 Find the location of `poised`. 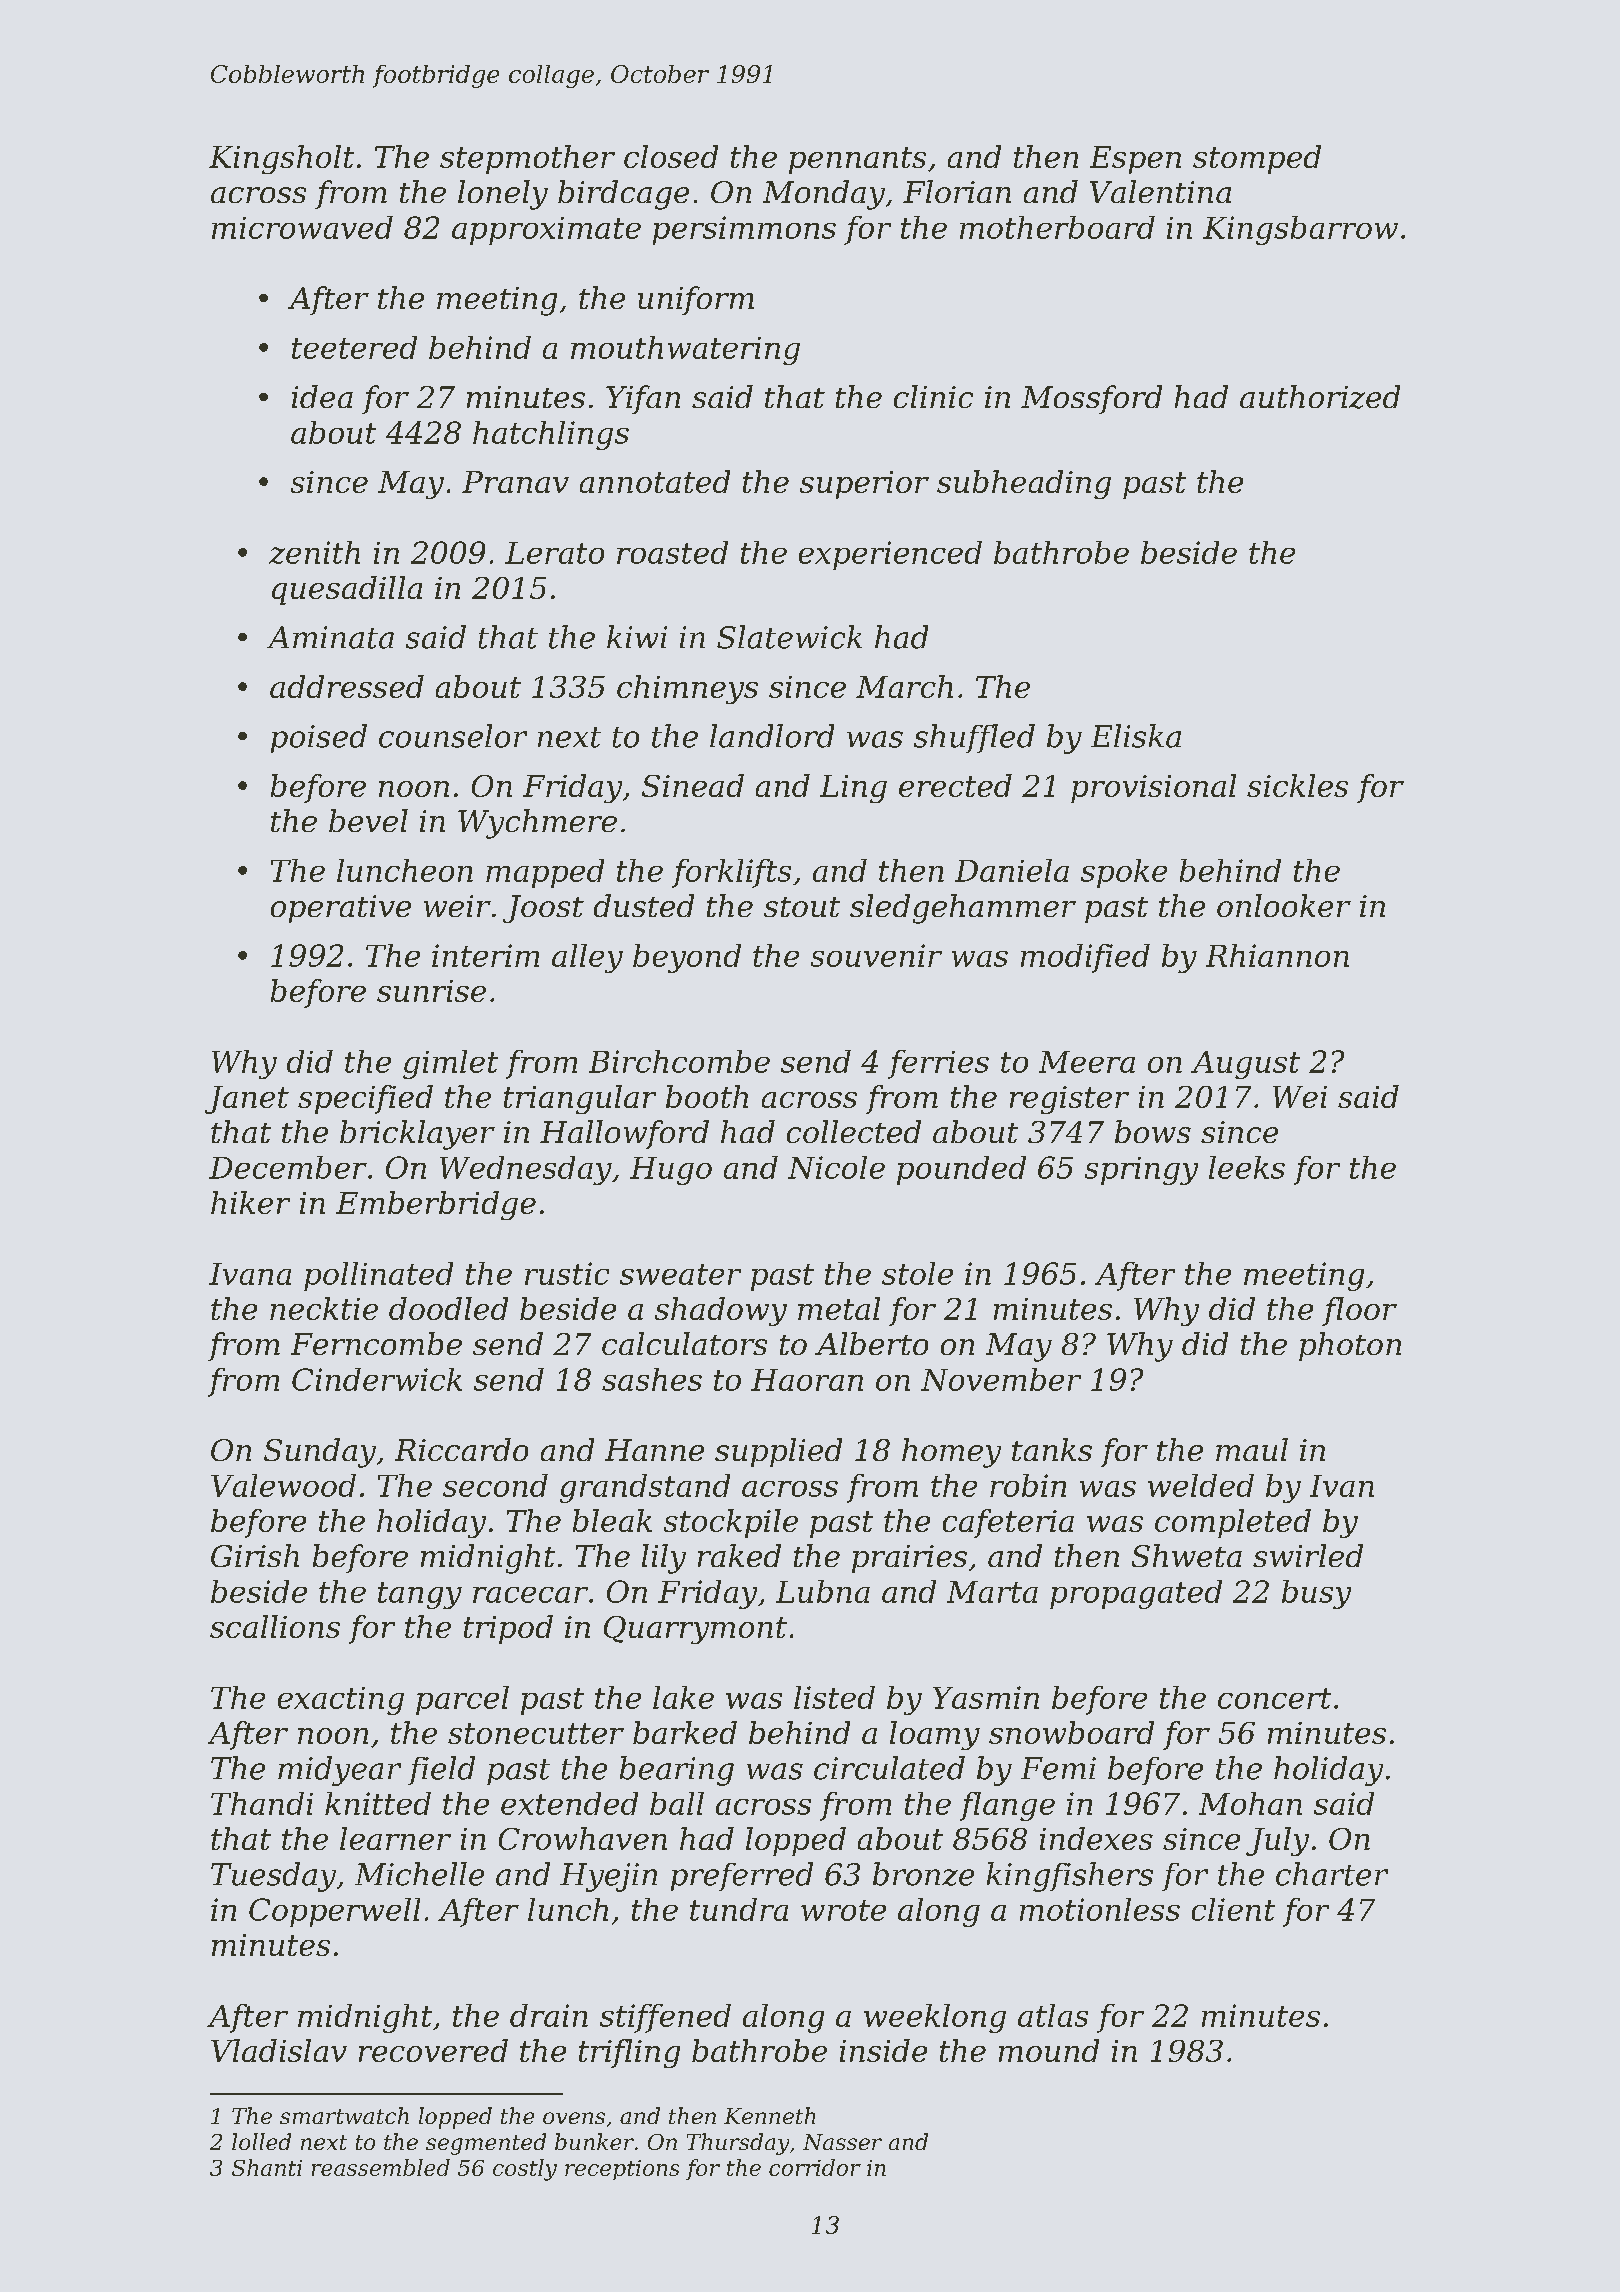

poised is located at coordinates (319, 738).
